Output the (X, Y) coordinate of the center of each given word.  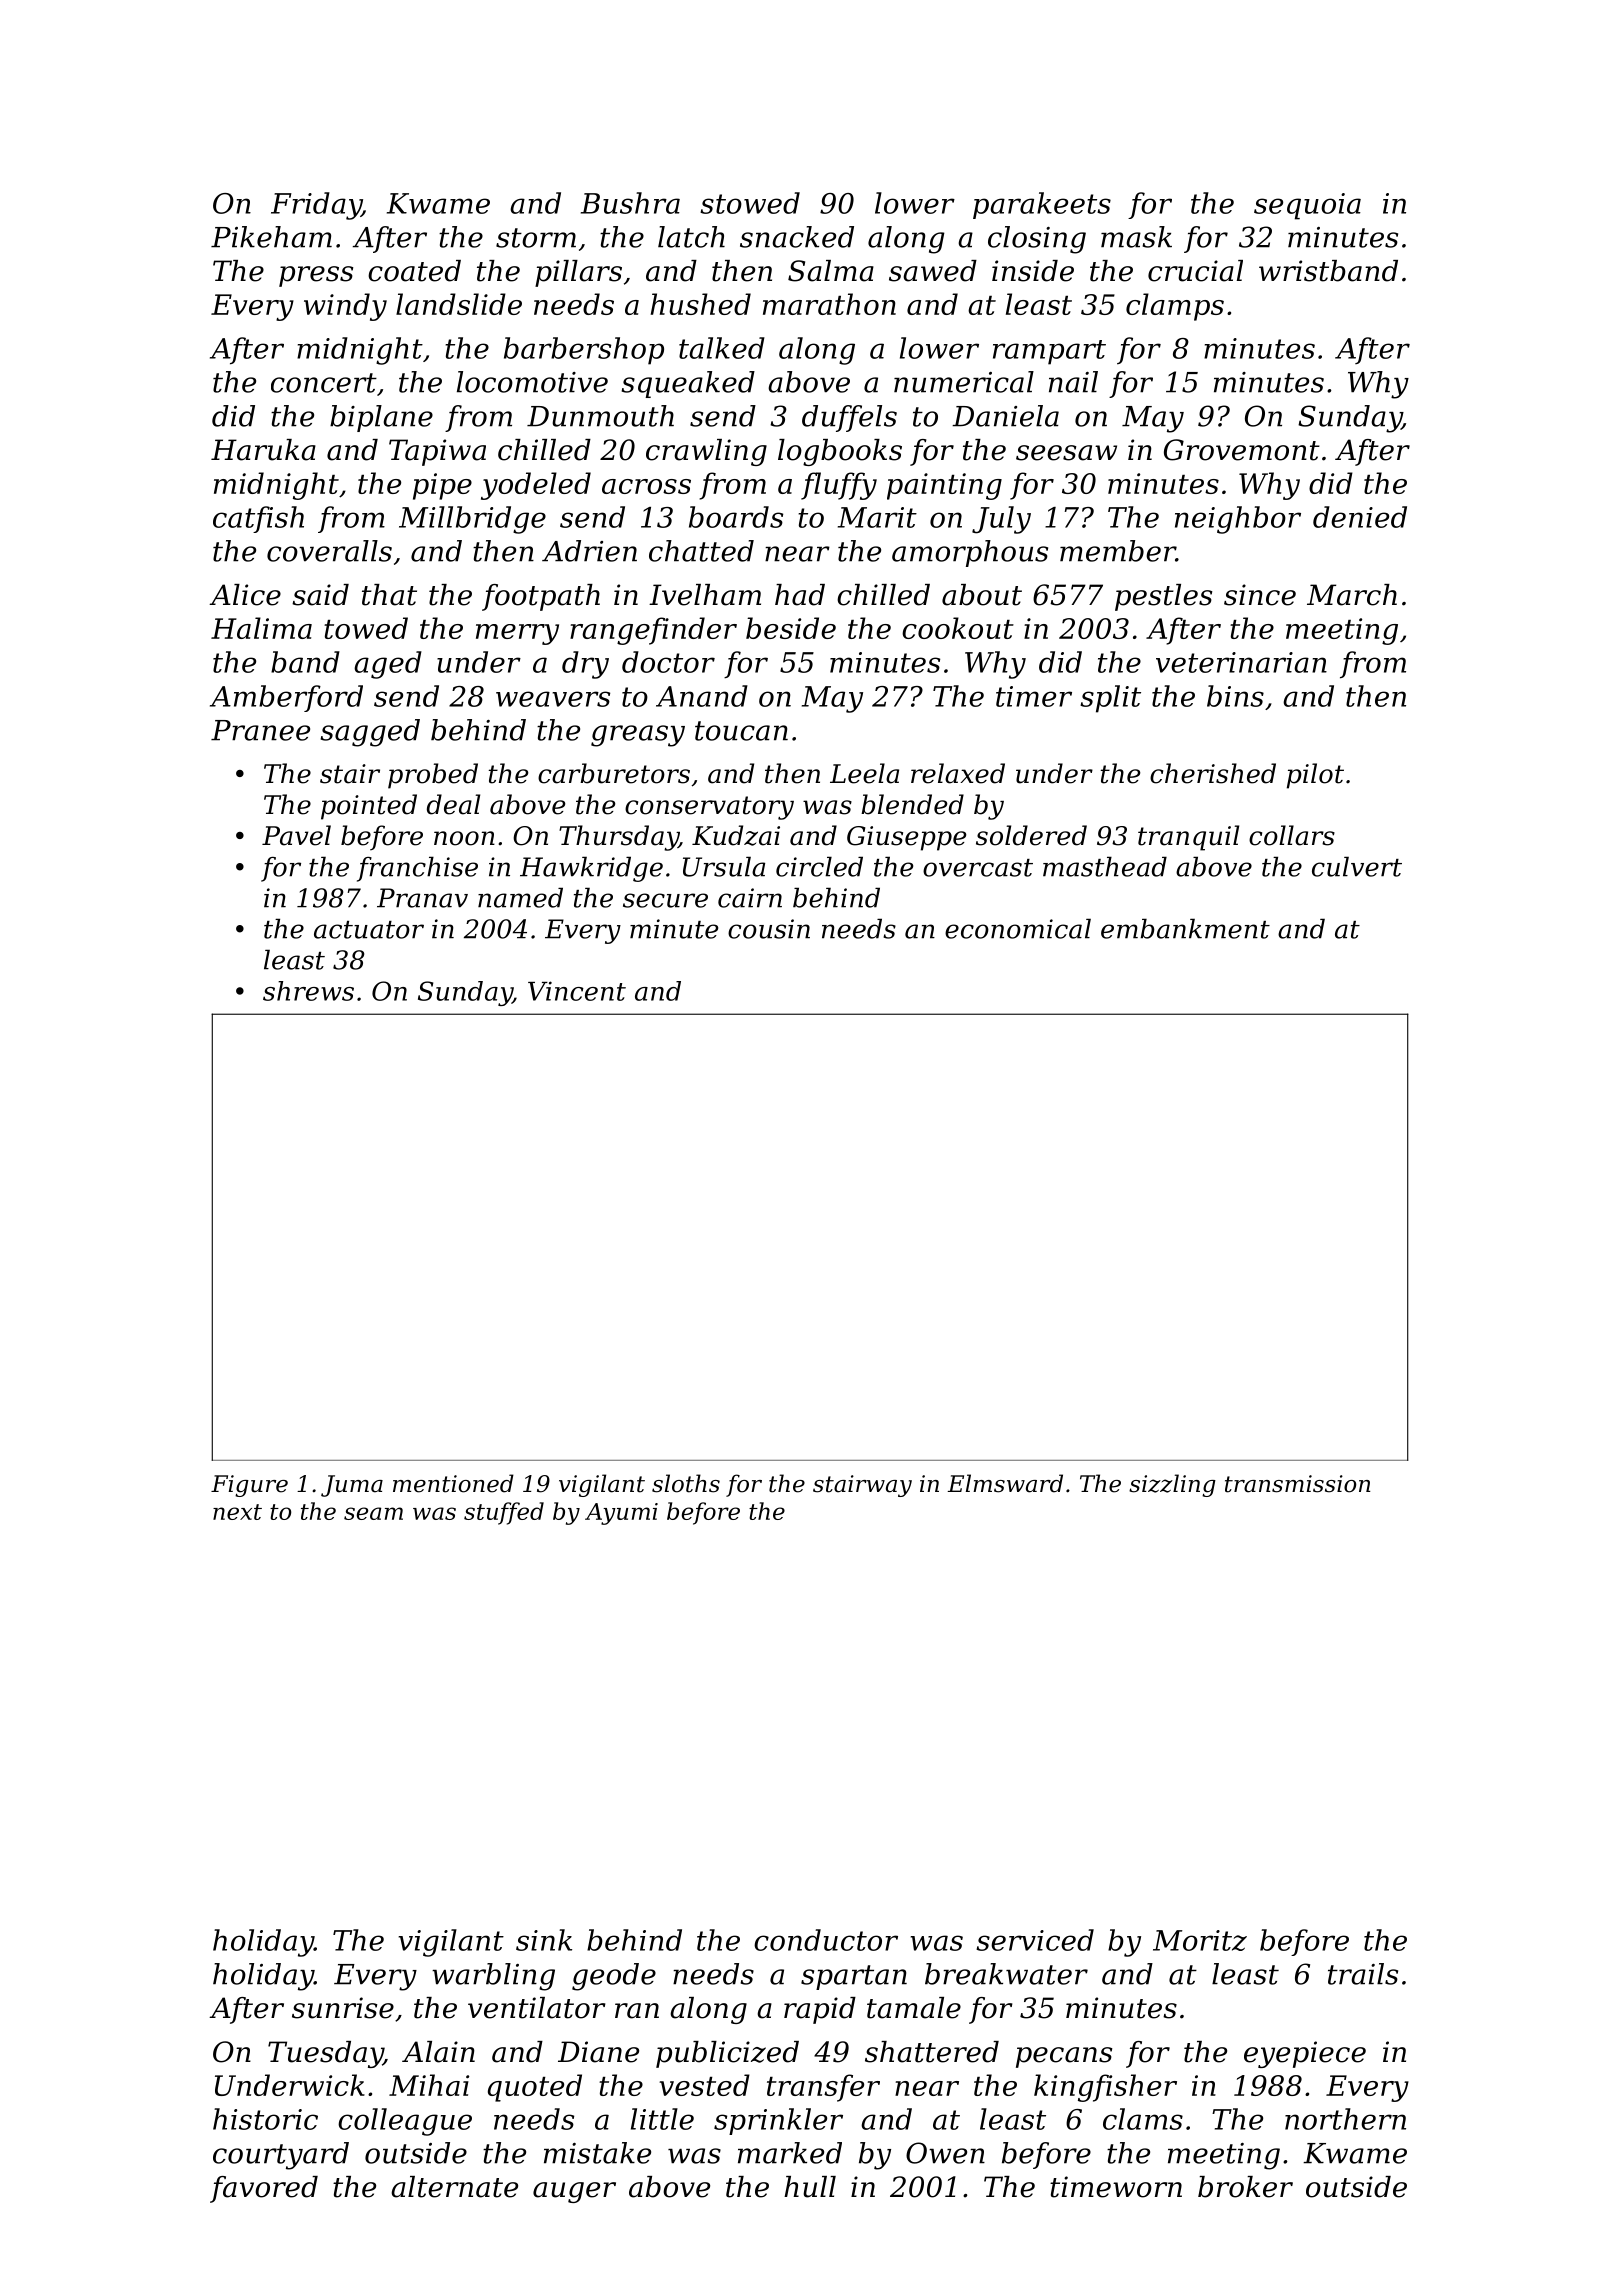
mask (1136, 237)
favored (264, 2189)
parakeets (1042, 205)
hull (810, 2187)
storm (536, 238)
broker (1245, 2187)
